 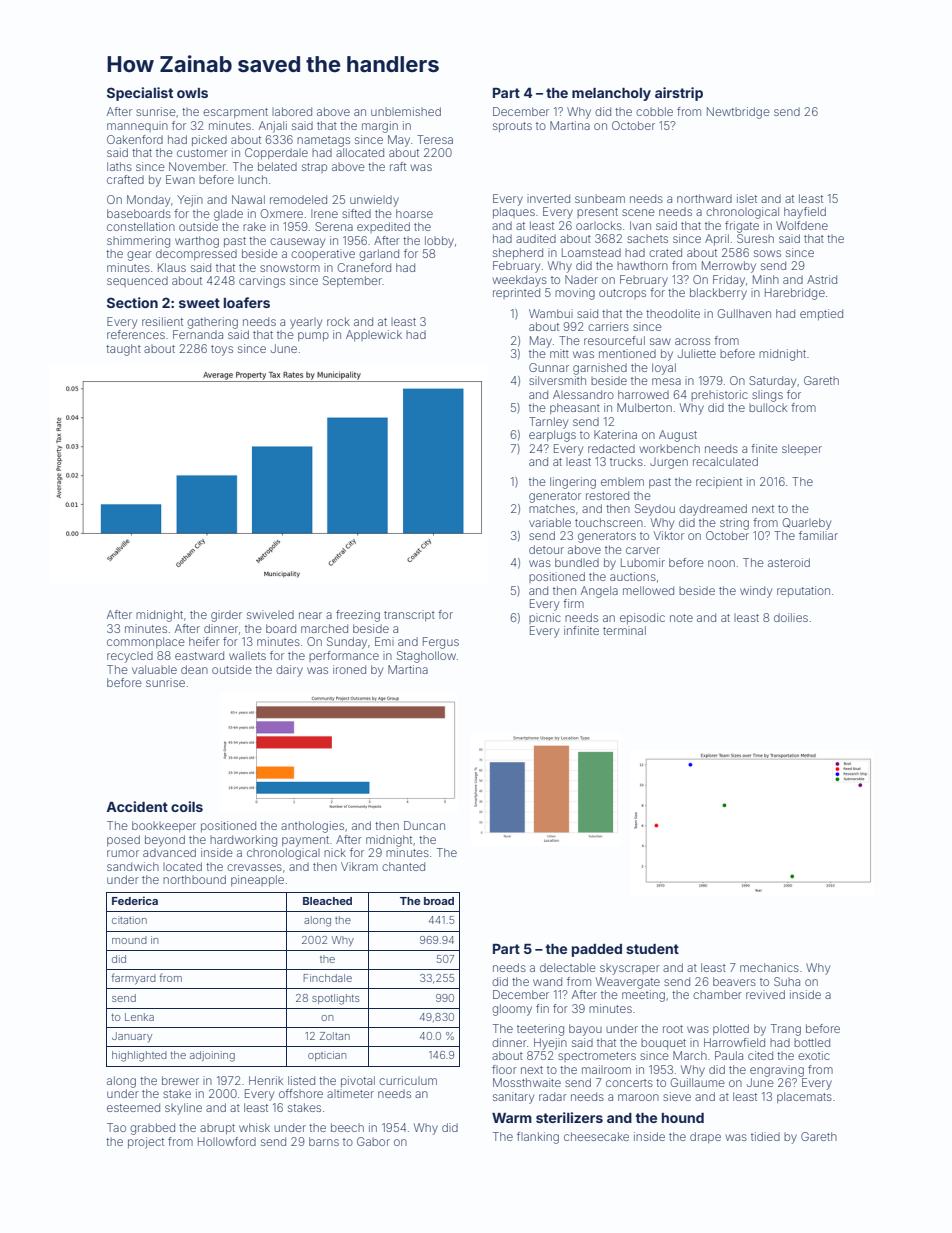 I want to click on Specialist, so click(x=140, y=94).
